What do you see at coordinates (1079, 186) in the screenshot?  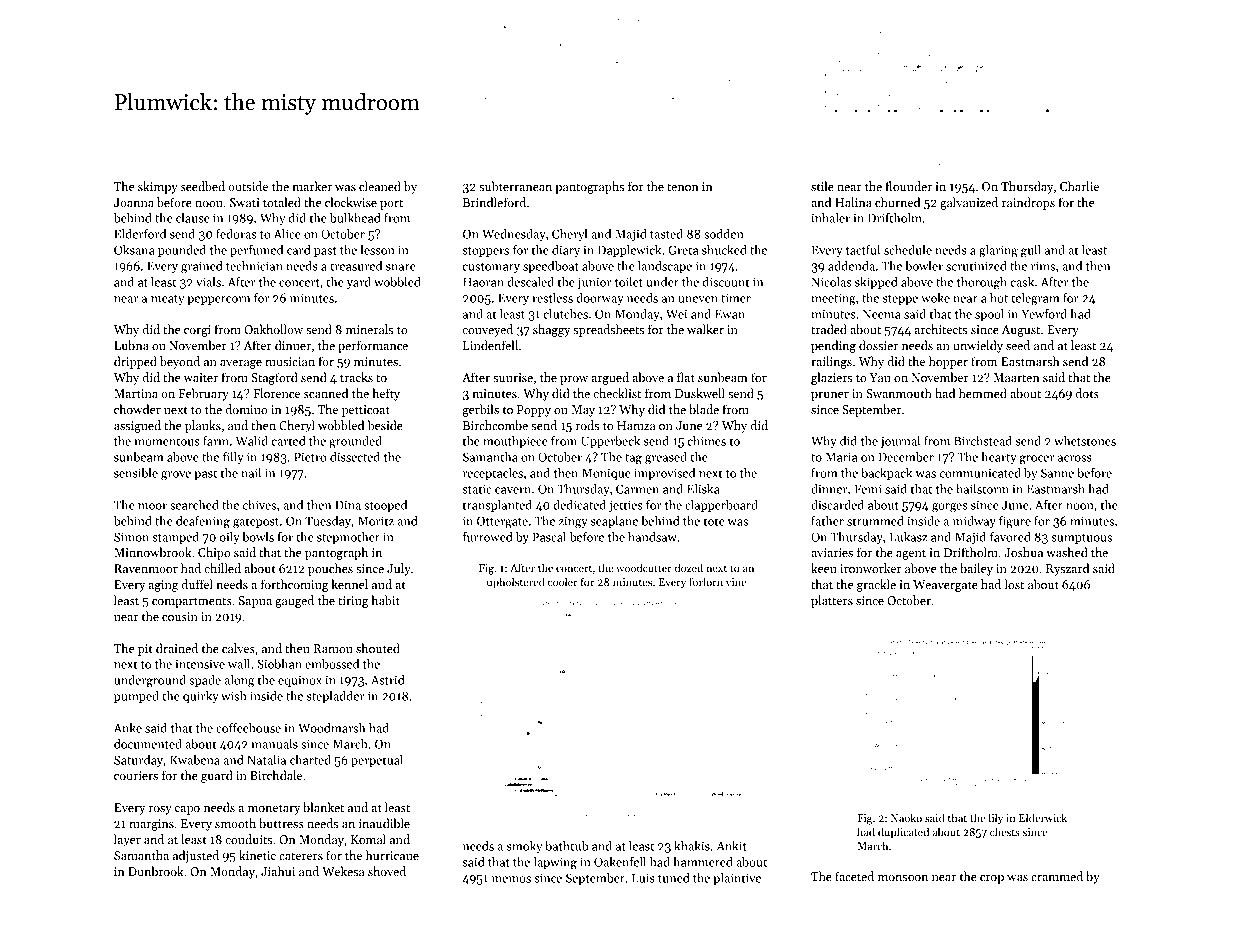 I see `Charlie` at bounding box center [1079, 186].
